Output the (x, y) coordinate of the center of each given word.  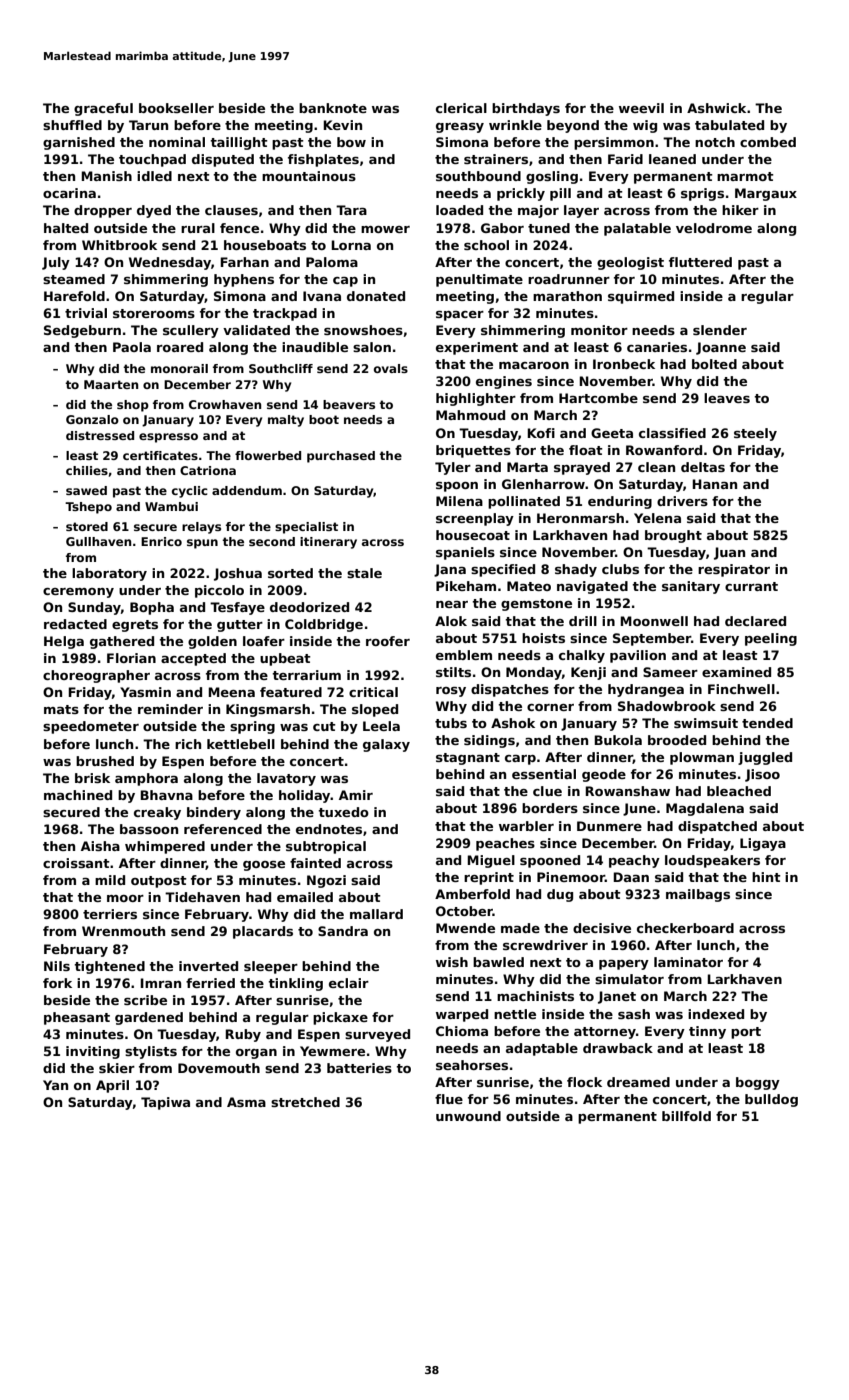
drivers (682, 501)
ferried (210, 983)
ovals (391, 368)
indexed (716, 1014)
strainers (496, 159)
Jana (450, 570)
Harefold (74, 296)
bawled (498, 962)
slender (720, 330)
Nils (57, 966)
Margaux (766, 194)
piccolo (219, 591)
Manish (106, 176)
